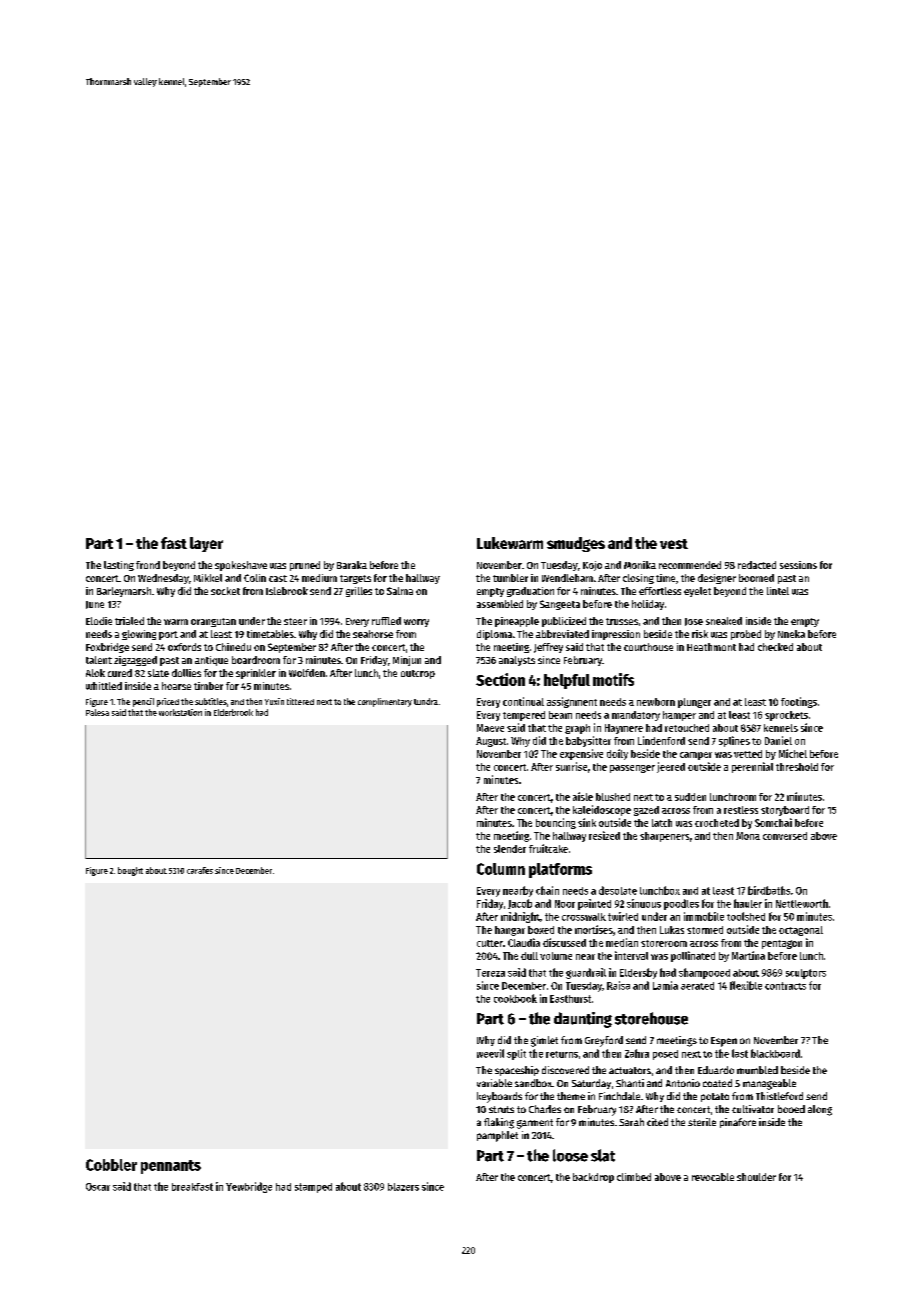 This page has width=924, height=1314. Describe the element at coordinates (249, 1187) in the page. I see `Yewbridge` at that location.
